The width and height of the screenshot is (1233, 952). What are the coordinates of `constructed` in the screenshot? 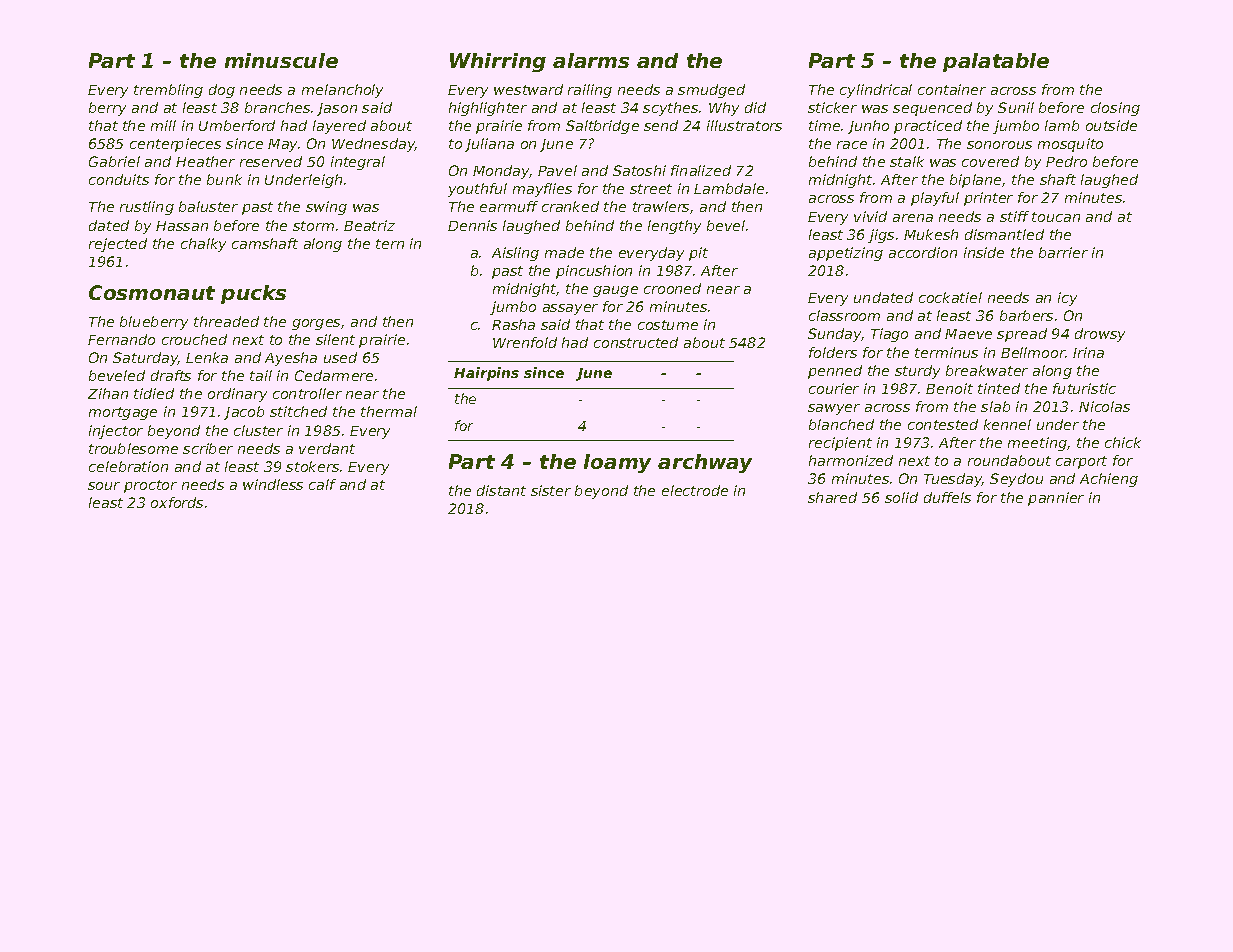 It's located at (636, 342).
